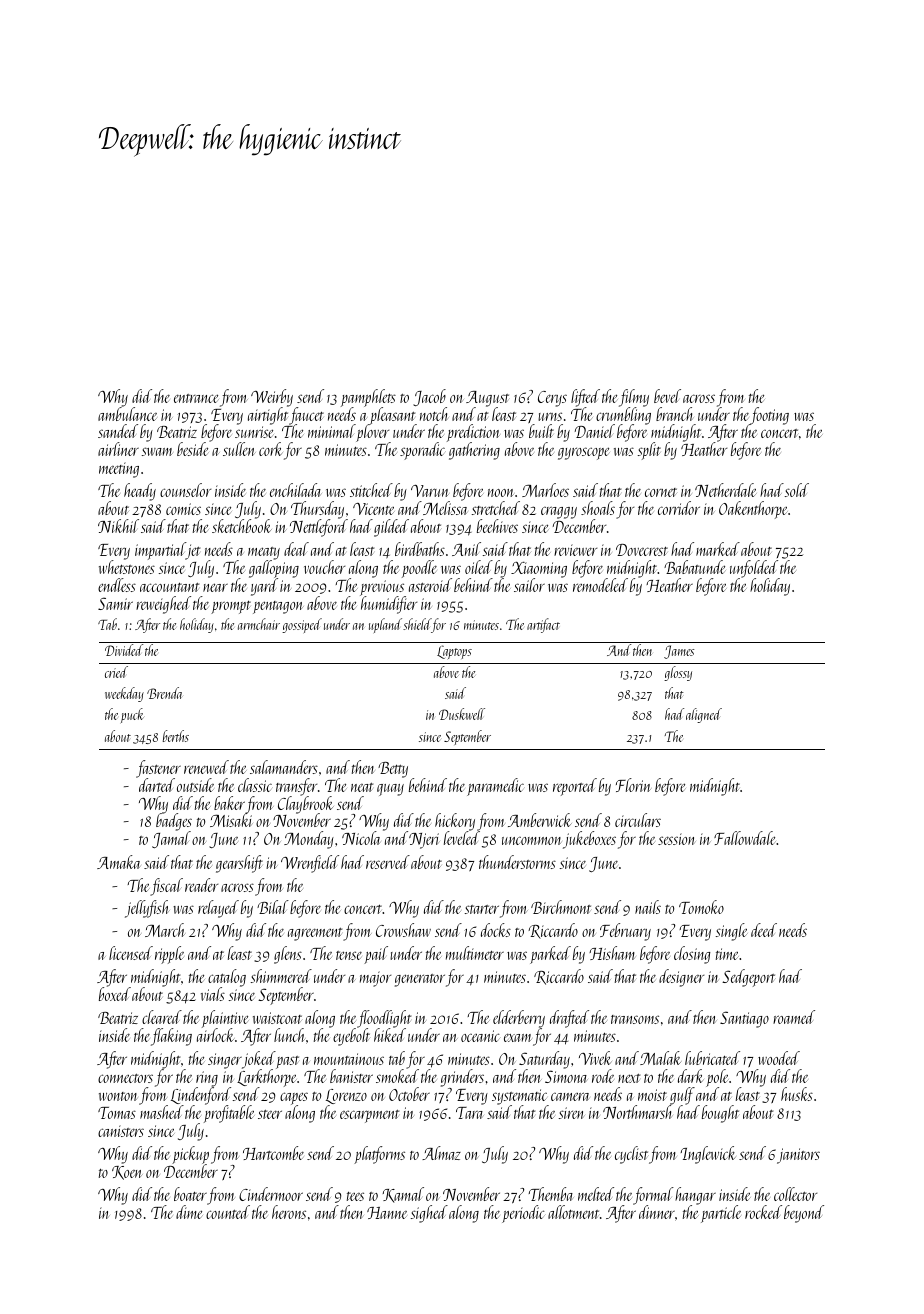 This document has height=1314, width=924. Describe the element at coordinates (638, 820) in the document. I see `circulars` at that location.
